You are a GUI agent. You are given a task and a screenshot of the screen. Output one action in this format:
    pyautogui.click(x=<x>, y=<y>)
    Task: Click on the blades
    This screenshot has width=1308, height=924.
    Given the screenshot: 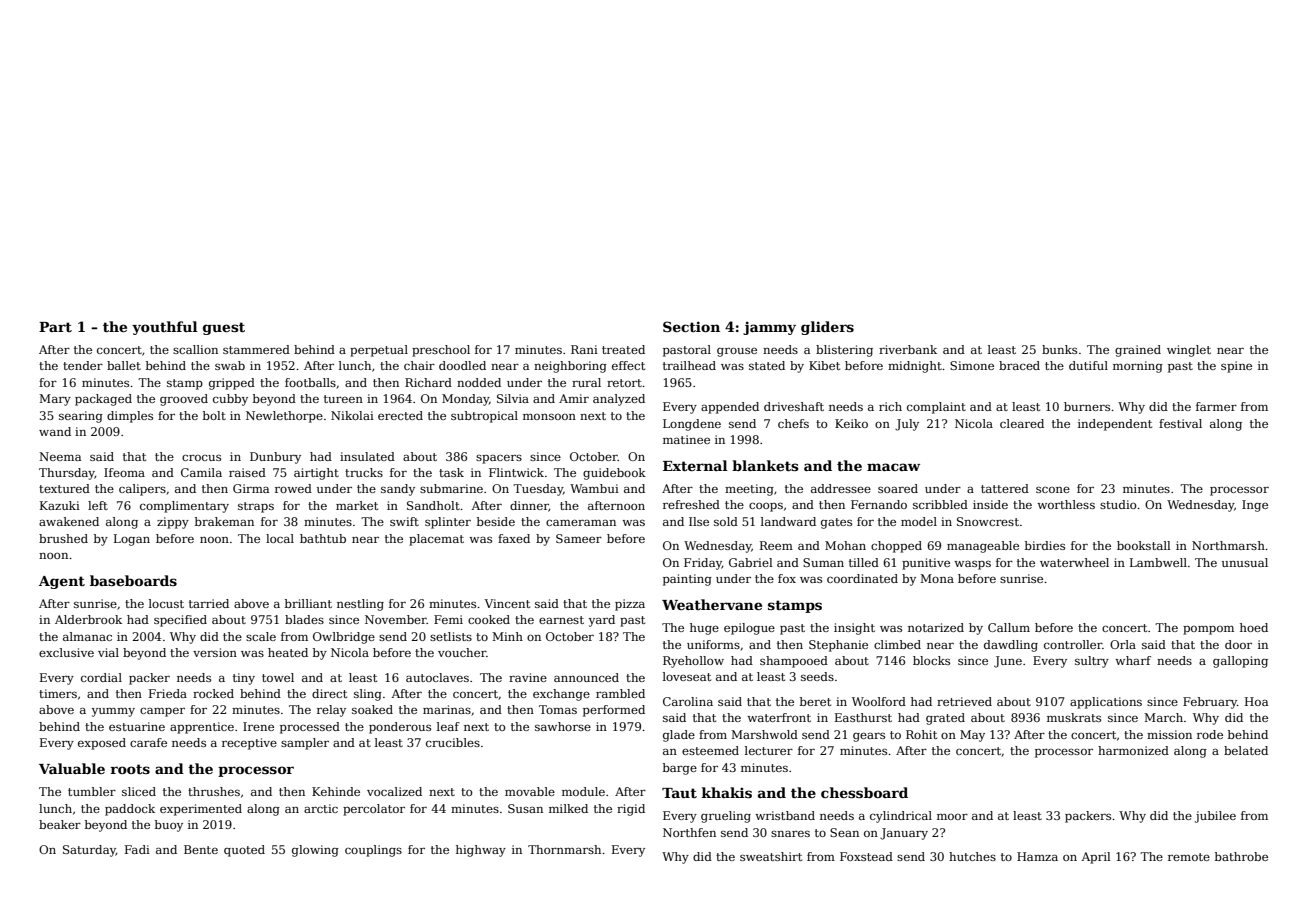 What is the action you would take?
    pyautogui.click(x=304, y=619)
